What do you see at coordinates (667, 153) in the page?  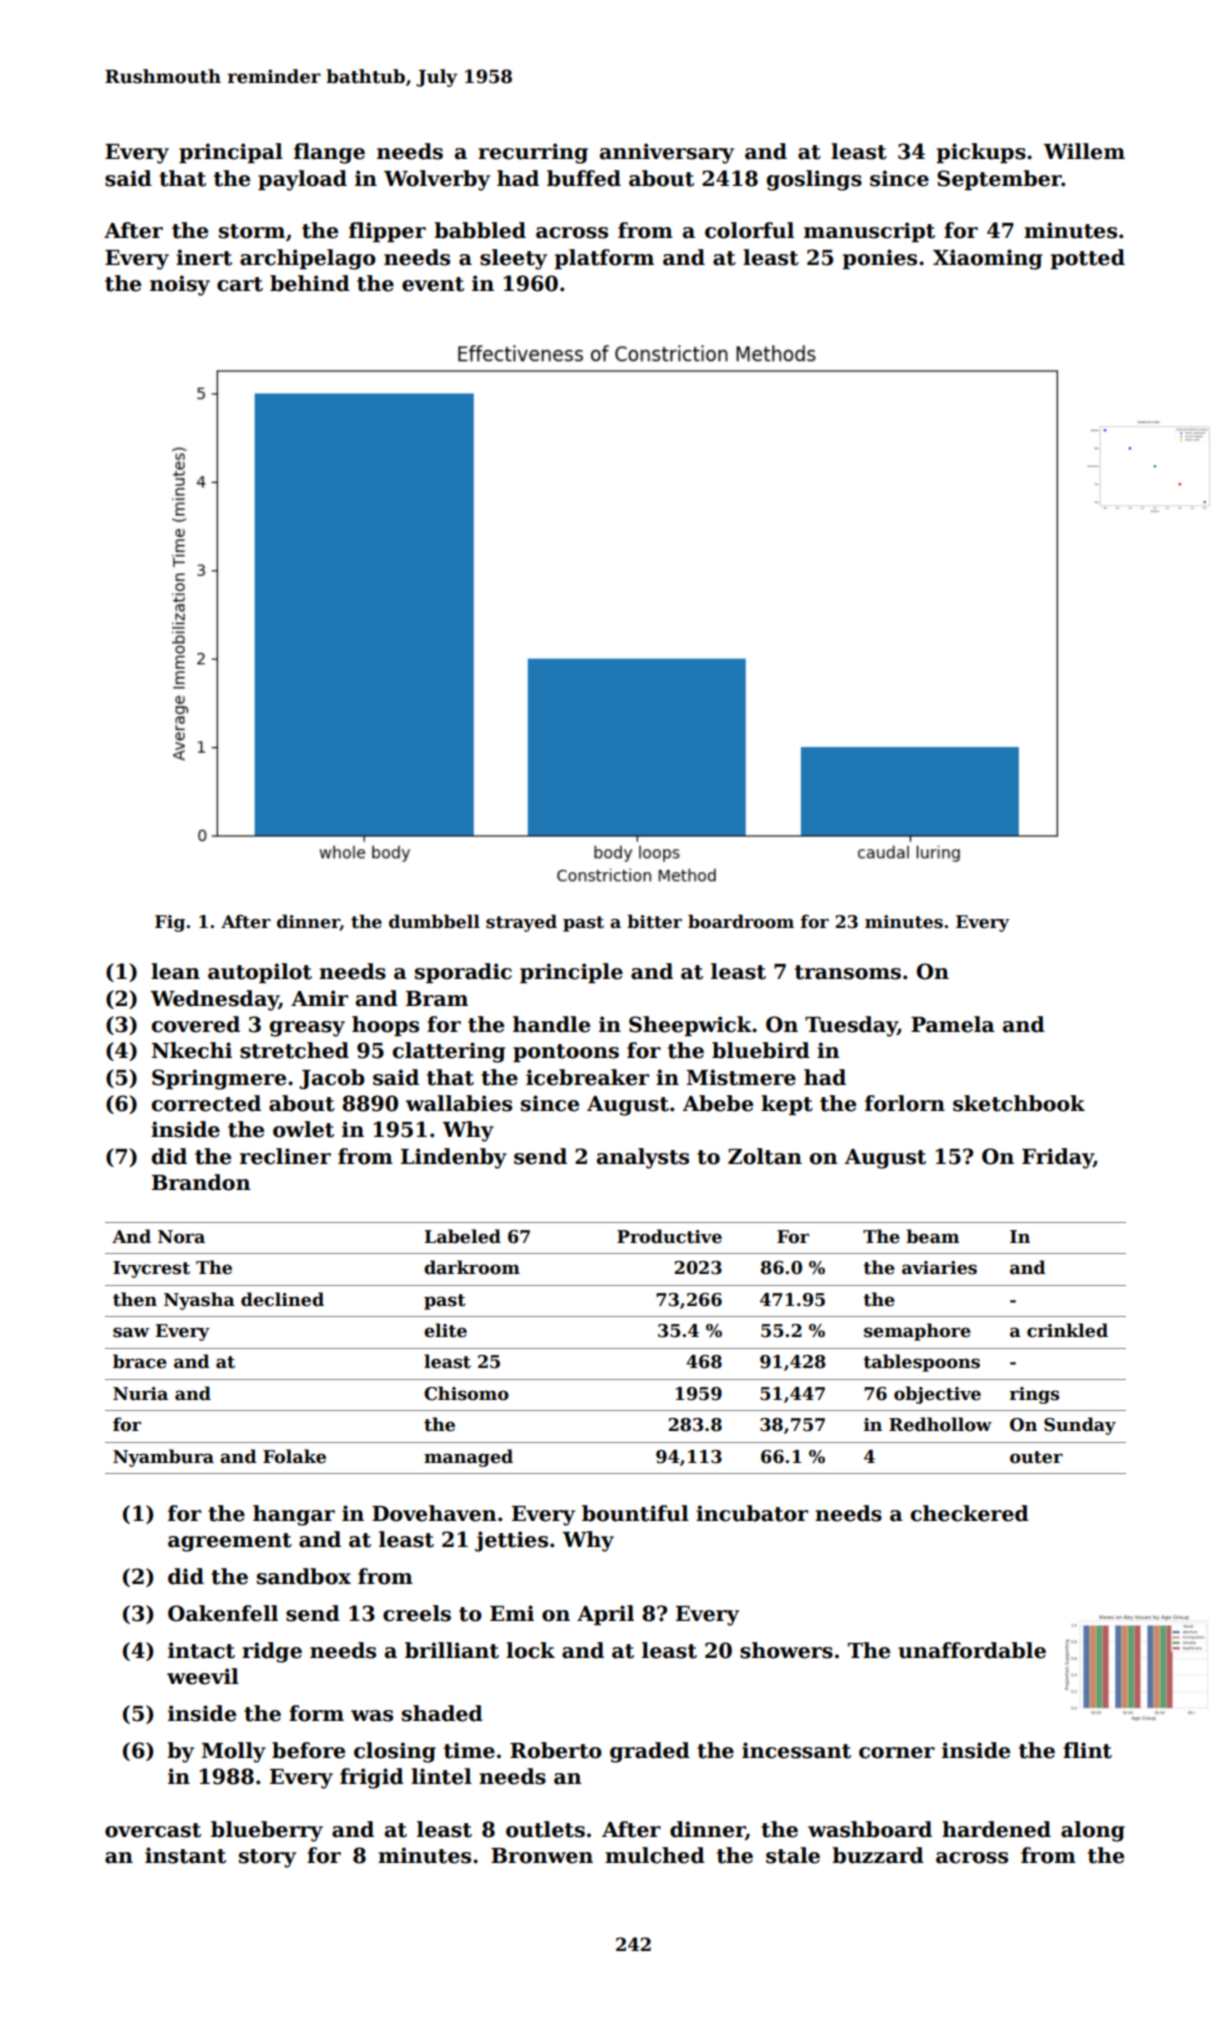 I see `anniversary` at bounding box center [667, 153].
